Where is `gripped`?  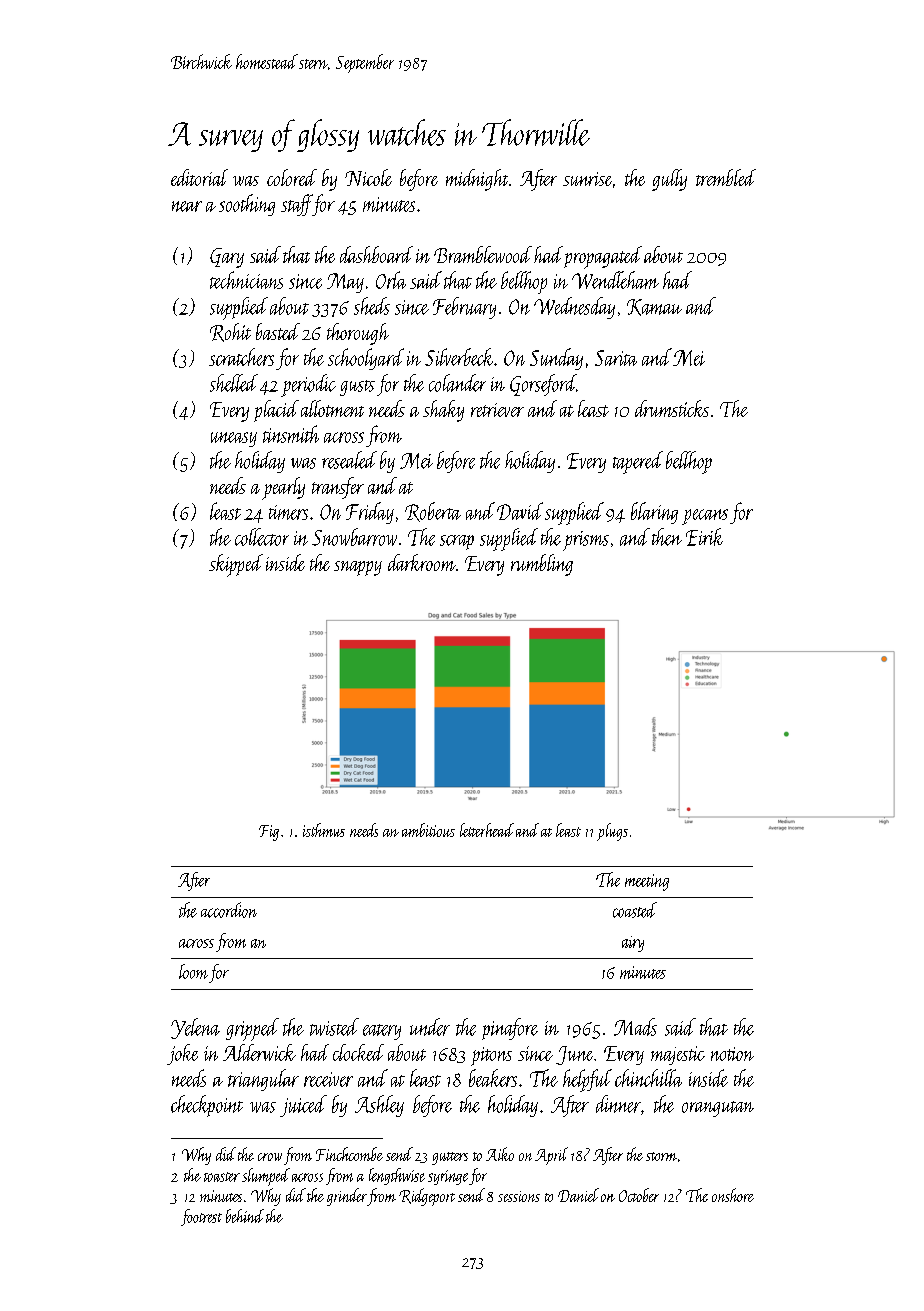
gripped is located at coordinates (252, 1029).
